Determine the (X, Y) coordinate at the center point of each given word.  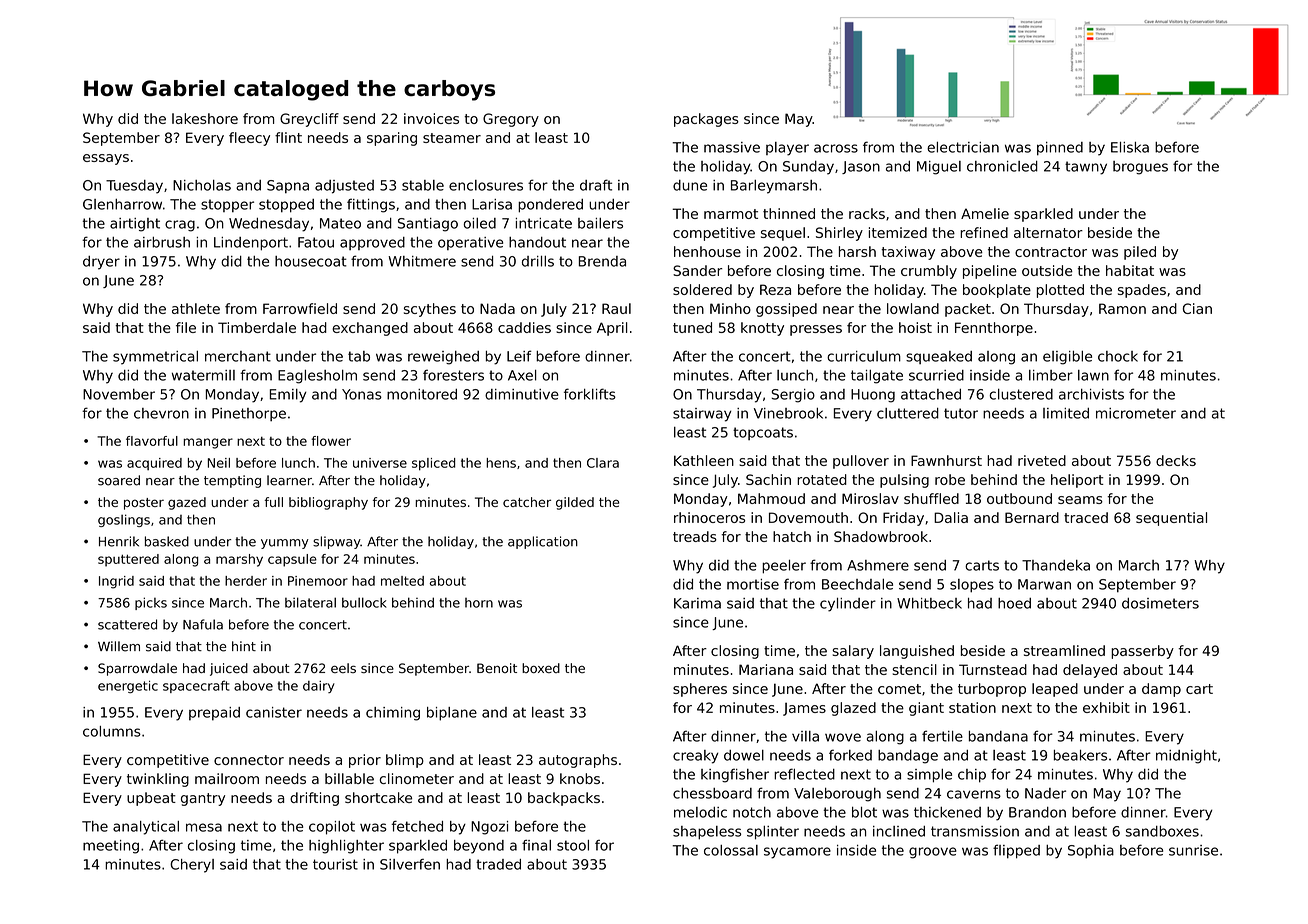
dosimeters (1160, 603)
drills (538, 261)
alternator (1048, 232)
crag (180, 226)
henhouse (707, 251)
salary (853, 652)
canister (274, 712)
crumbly (929, 272)
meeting (111, 847)
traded (498, 864)
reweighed (443, 358)
